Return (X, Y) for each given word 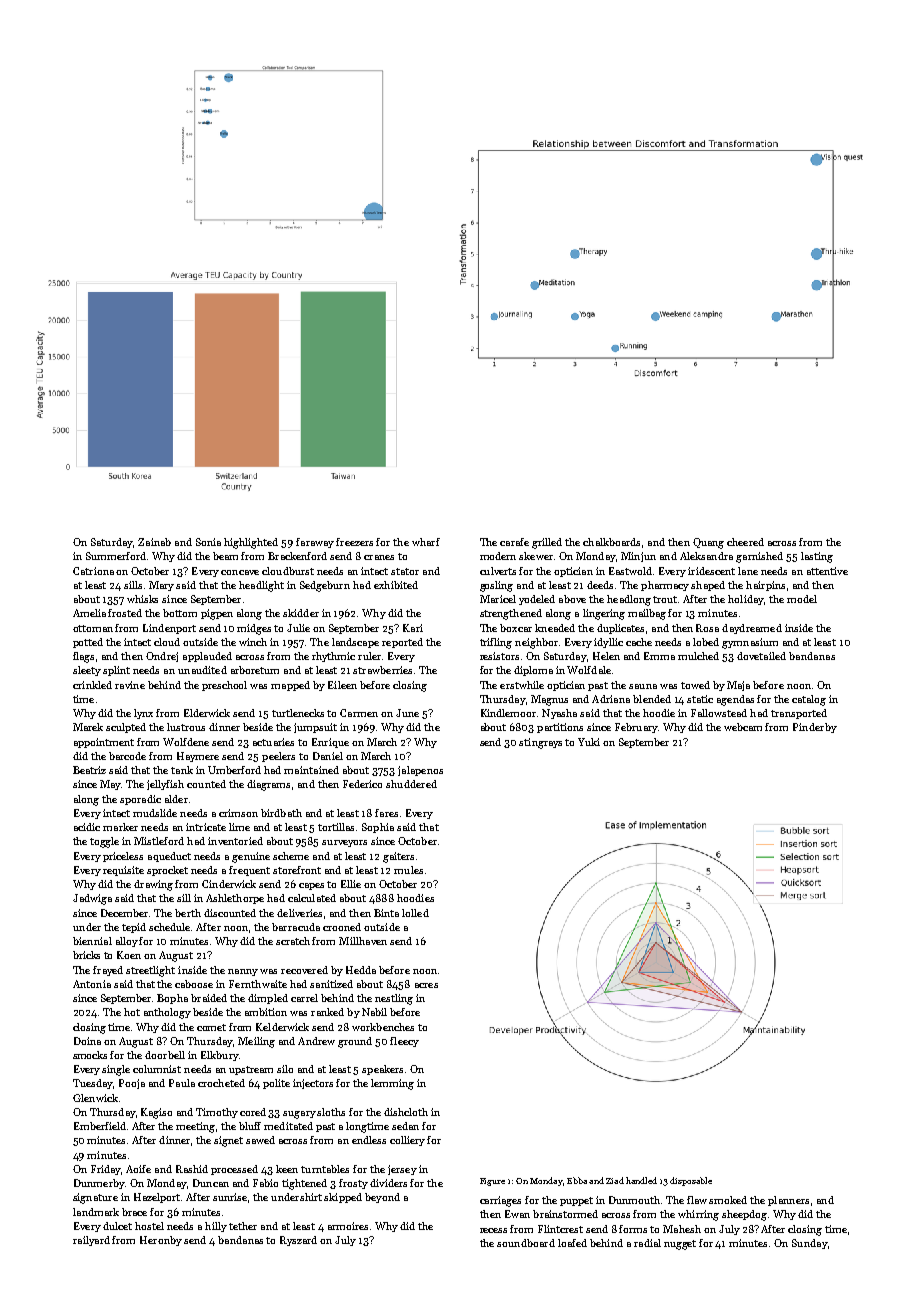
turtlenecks (298, 713)
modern (498, 556)
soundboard (526, 1243)
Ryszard (298, 1241)
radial (647, 1243)
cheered (745, 542)
